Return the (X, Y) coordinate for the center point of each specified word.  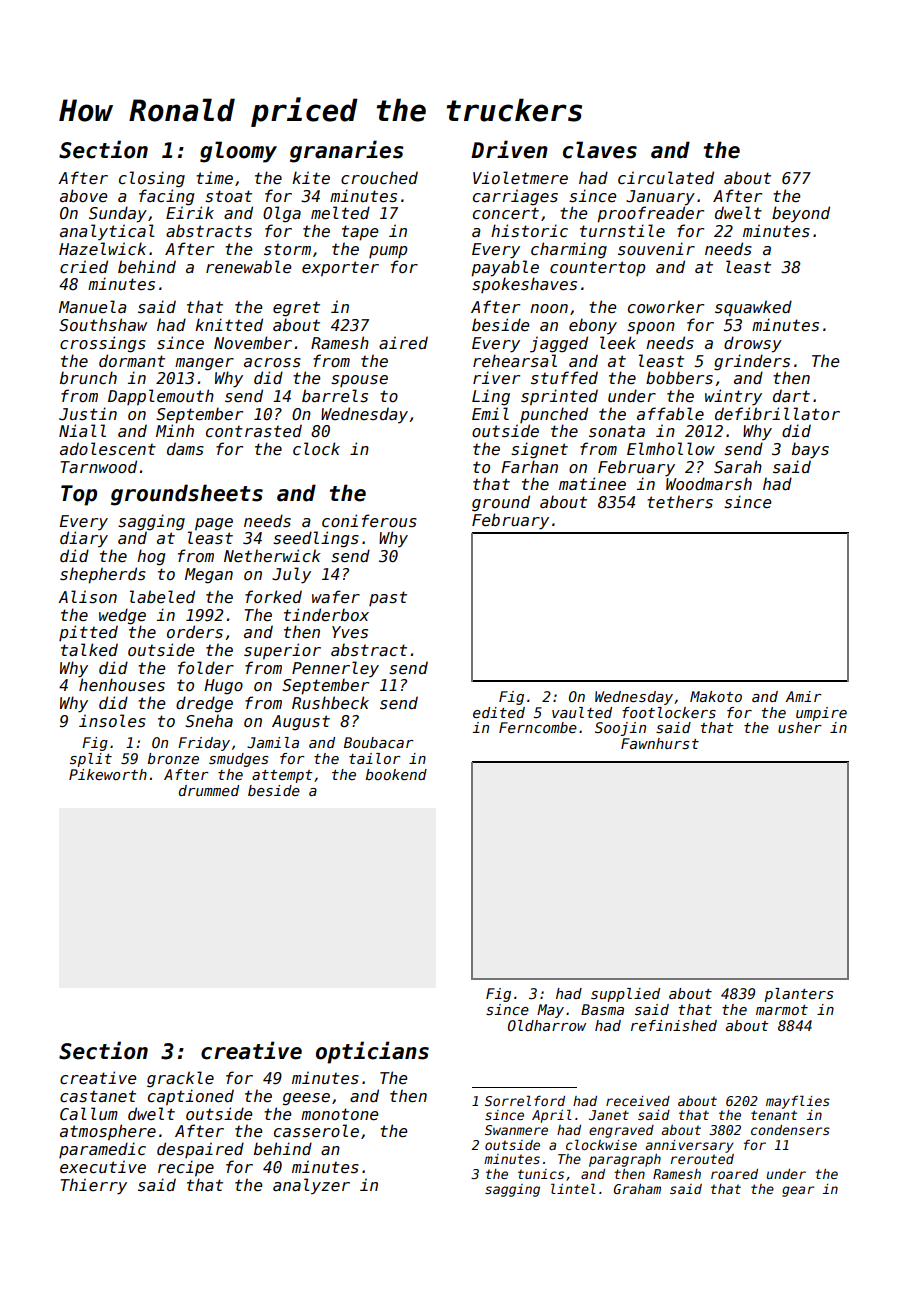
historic (529, 231)
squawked (753, 308)
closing (152, 179)
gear (798, 1191)
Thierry (93, 1186)
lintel (573, 1188)
